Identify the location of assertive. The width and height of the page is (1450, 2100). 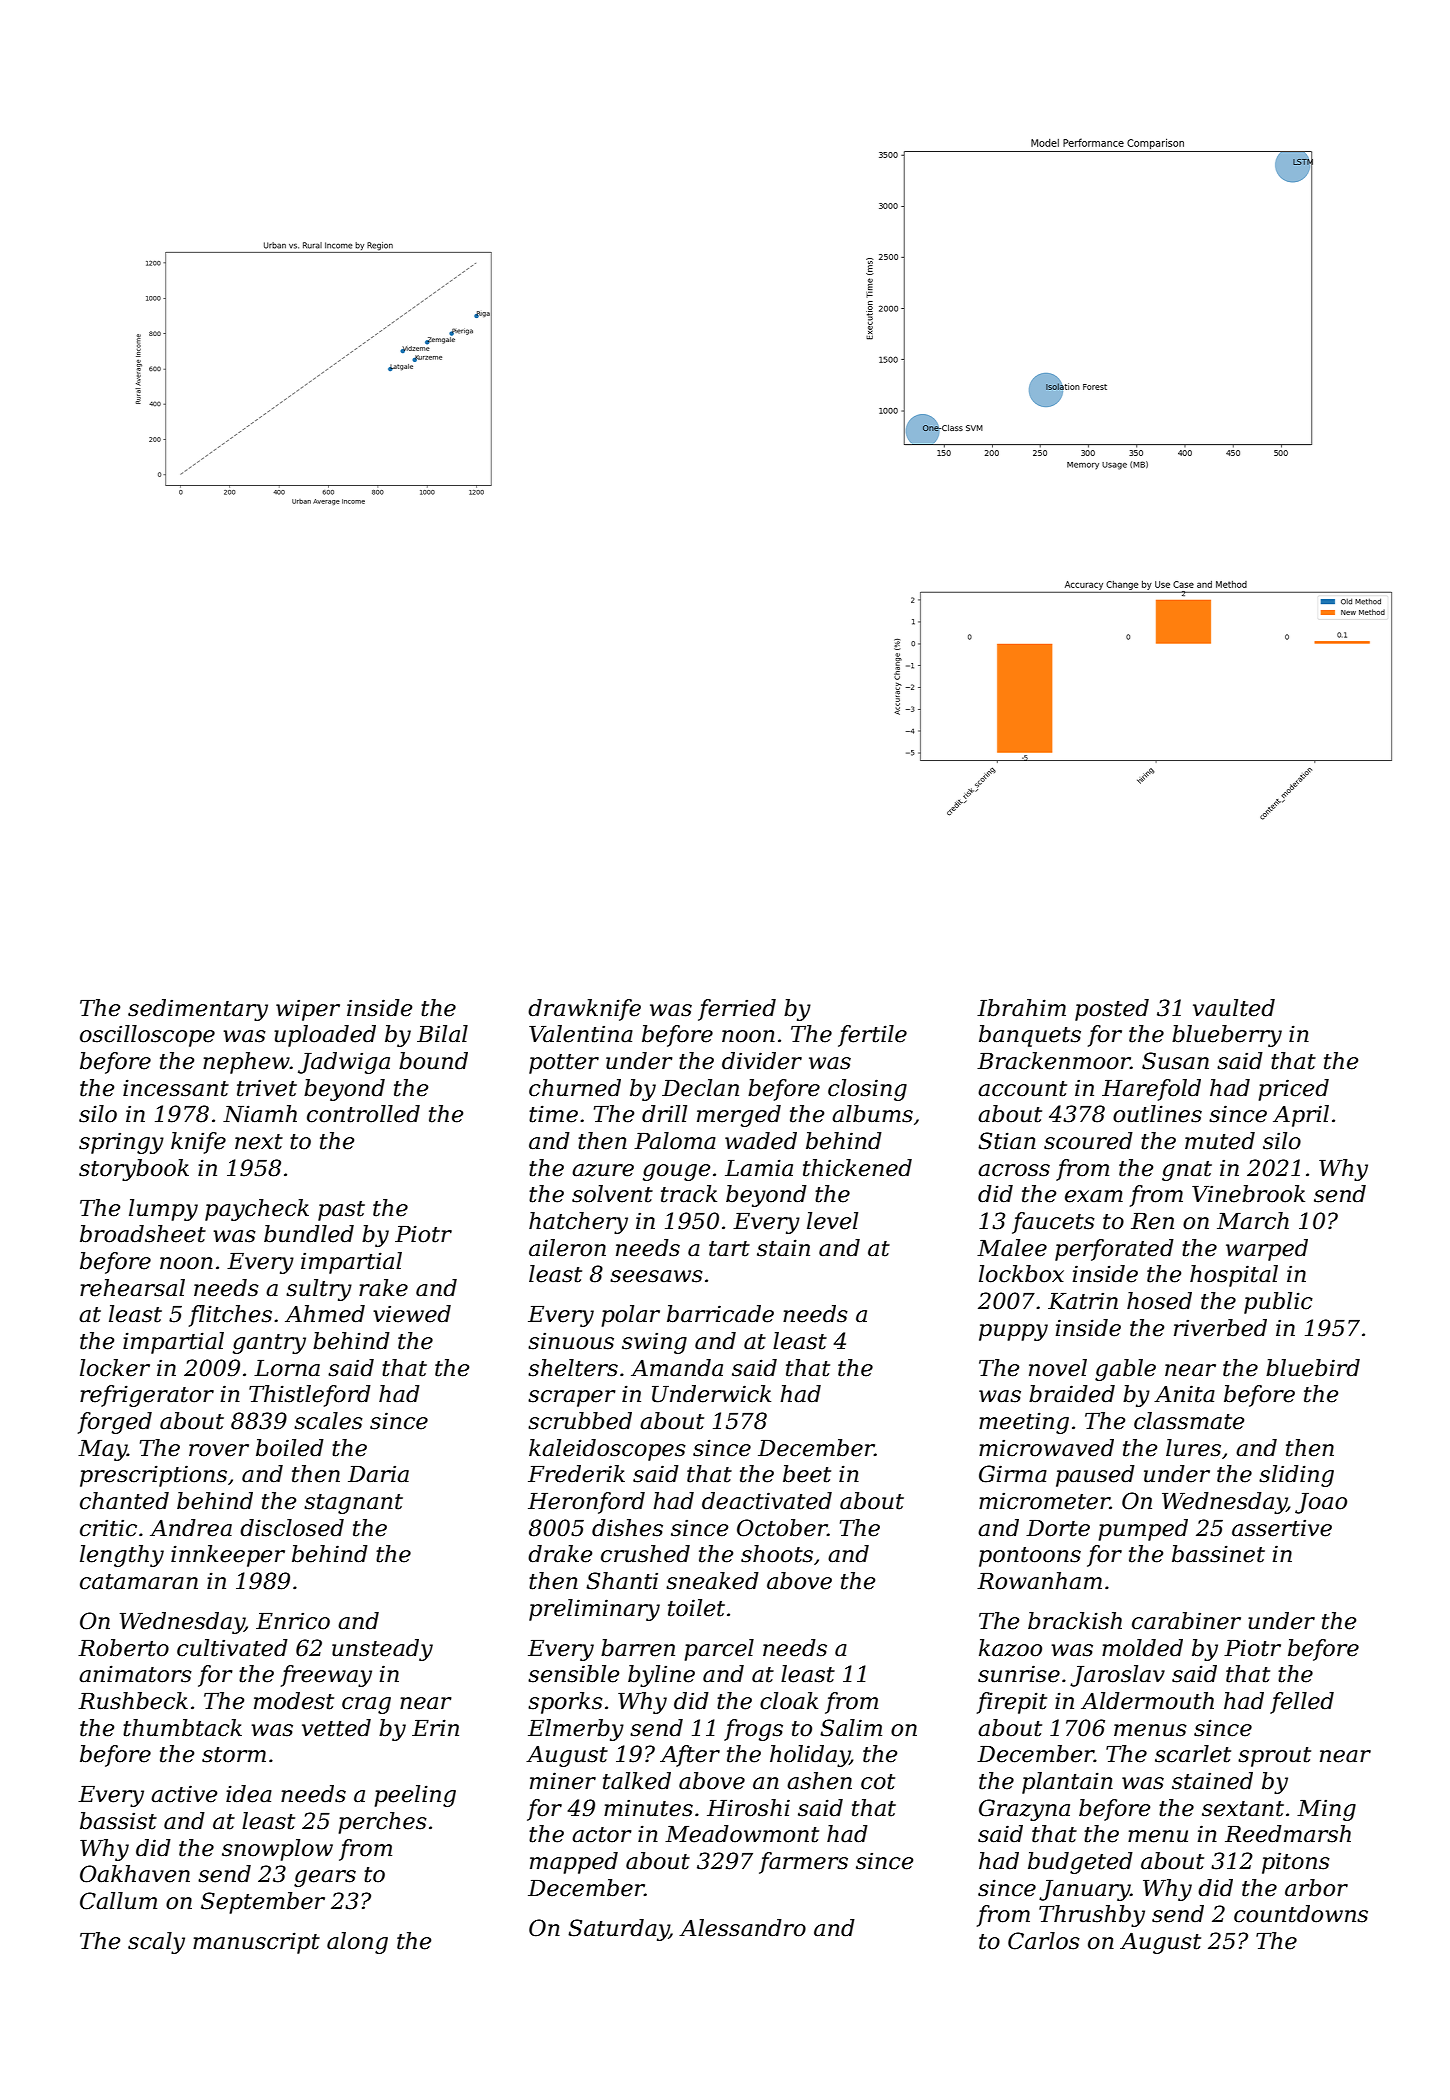
(1282, 1528).
